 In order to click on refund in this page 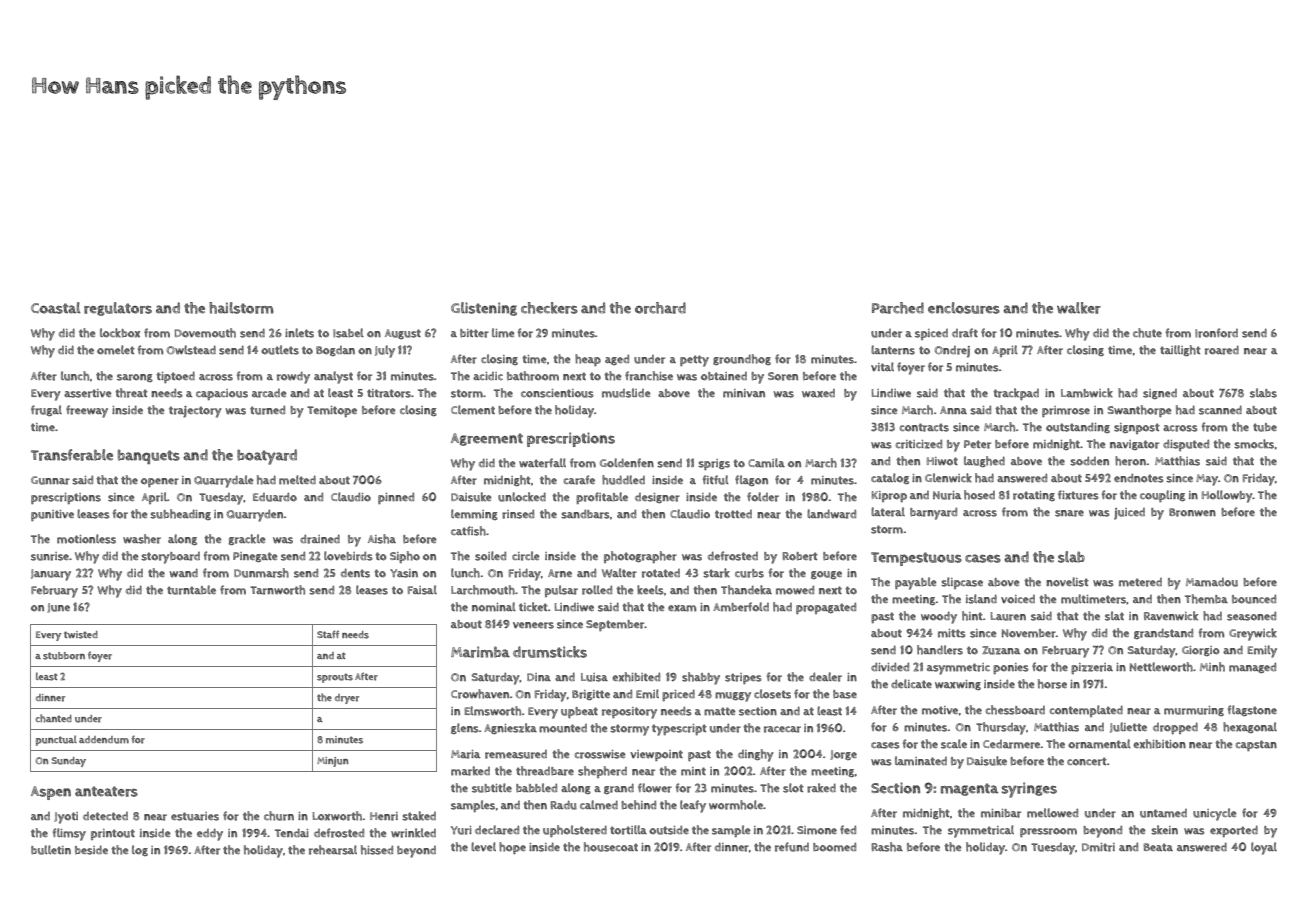, I will do `click(792, 847)`.
